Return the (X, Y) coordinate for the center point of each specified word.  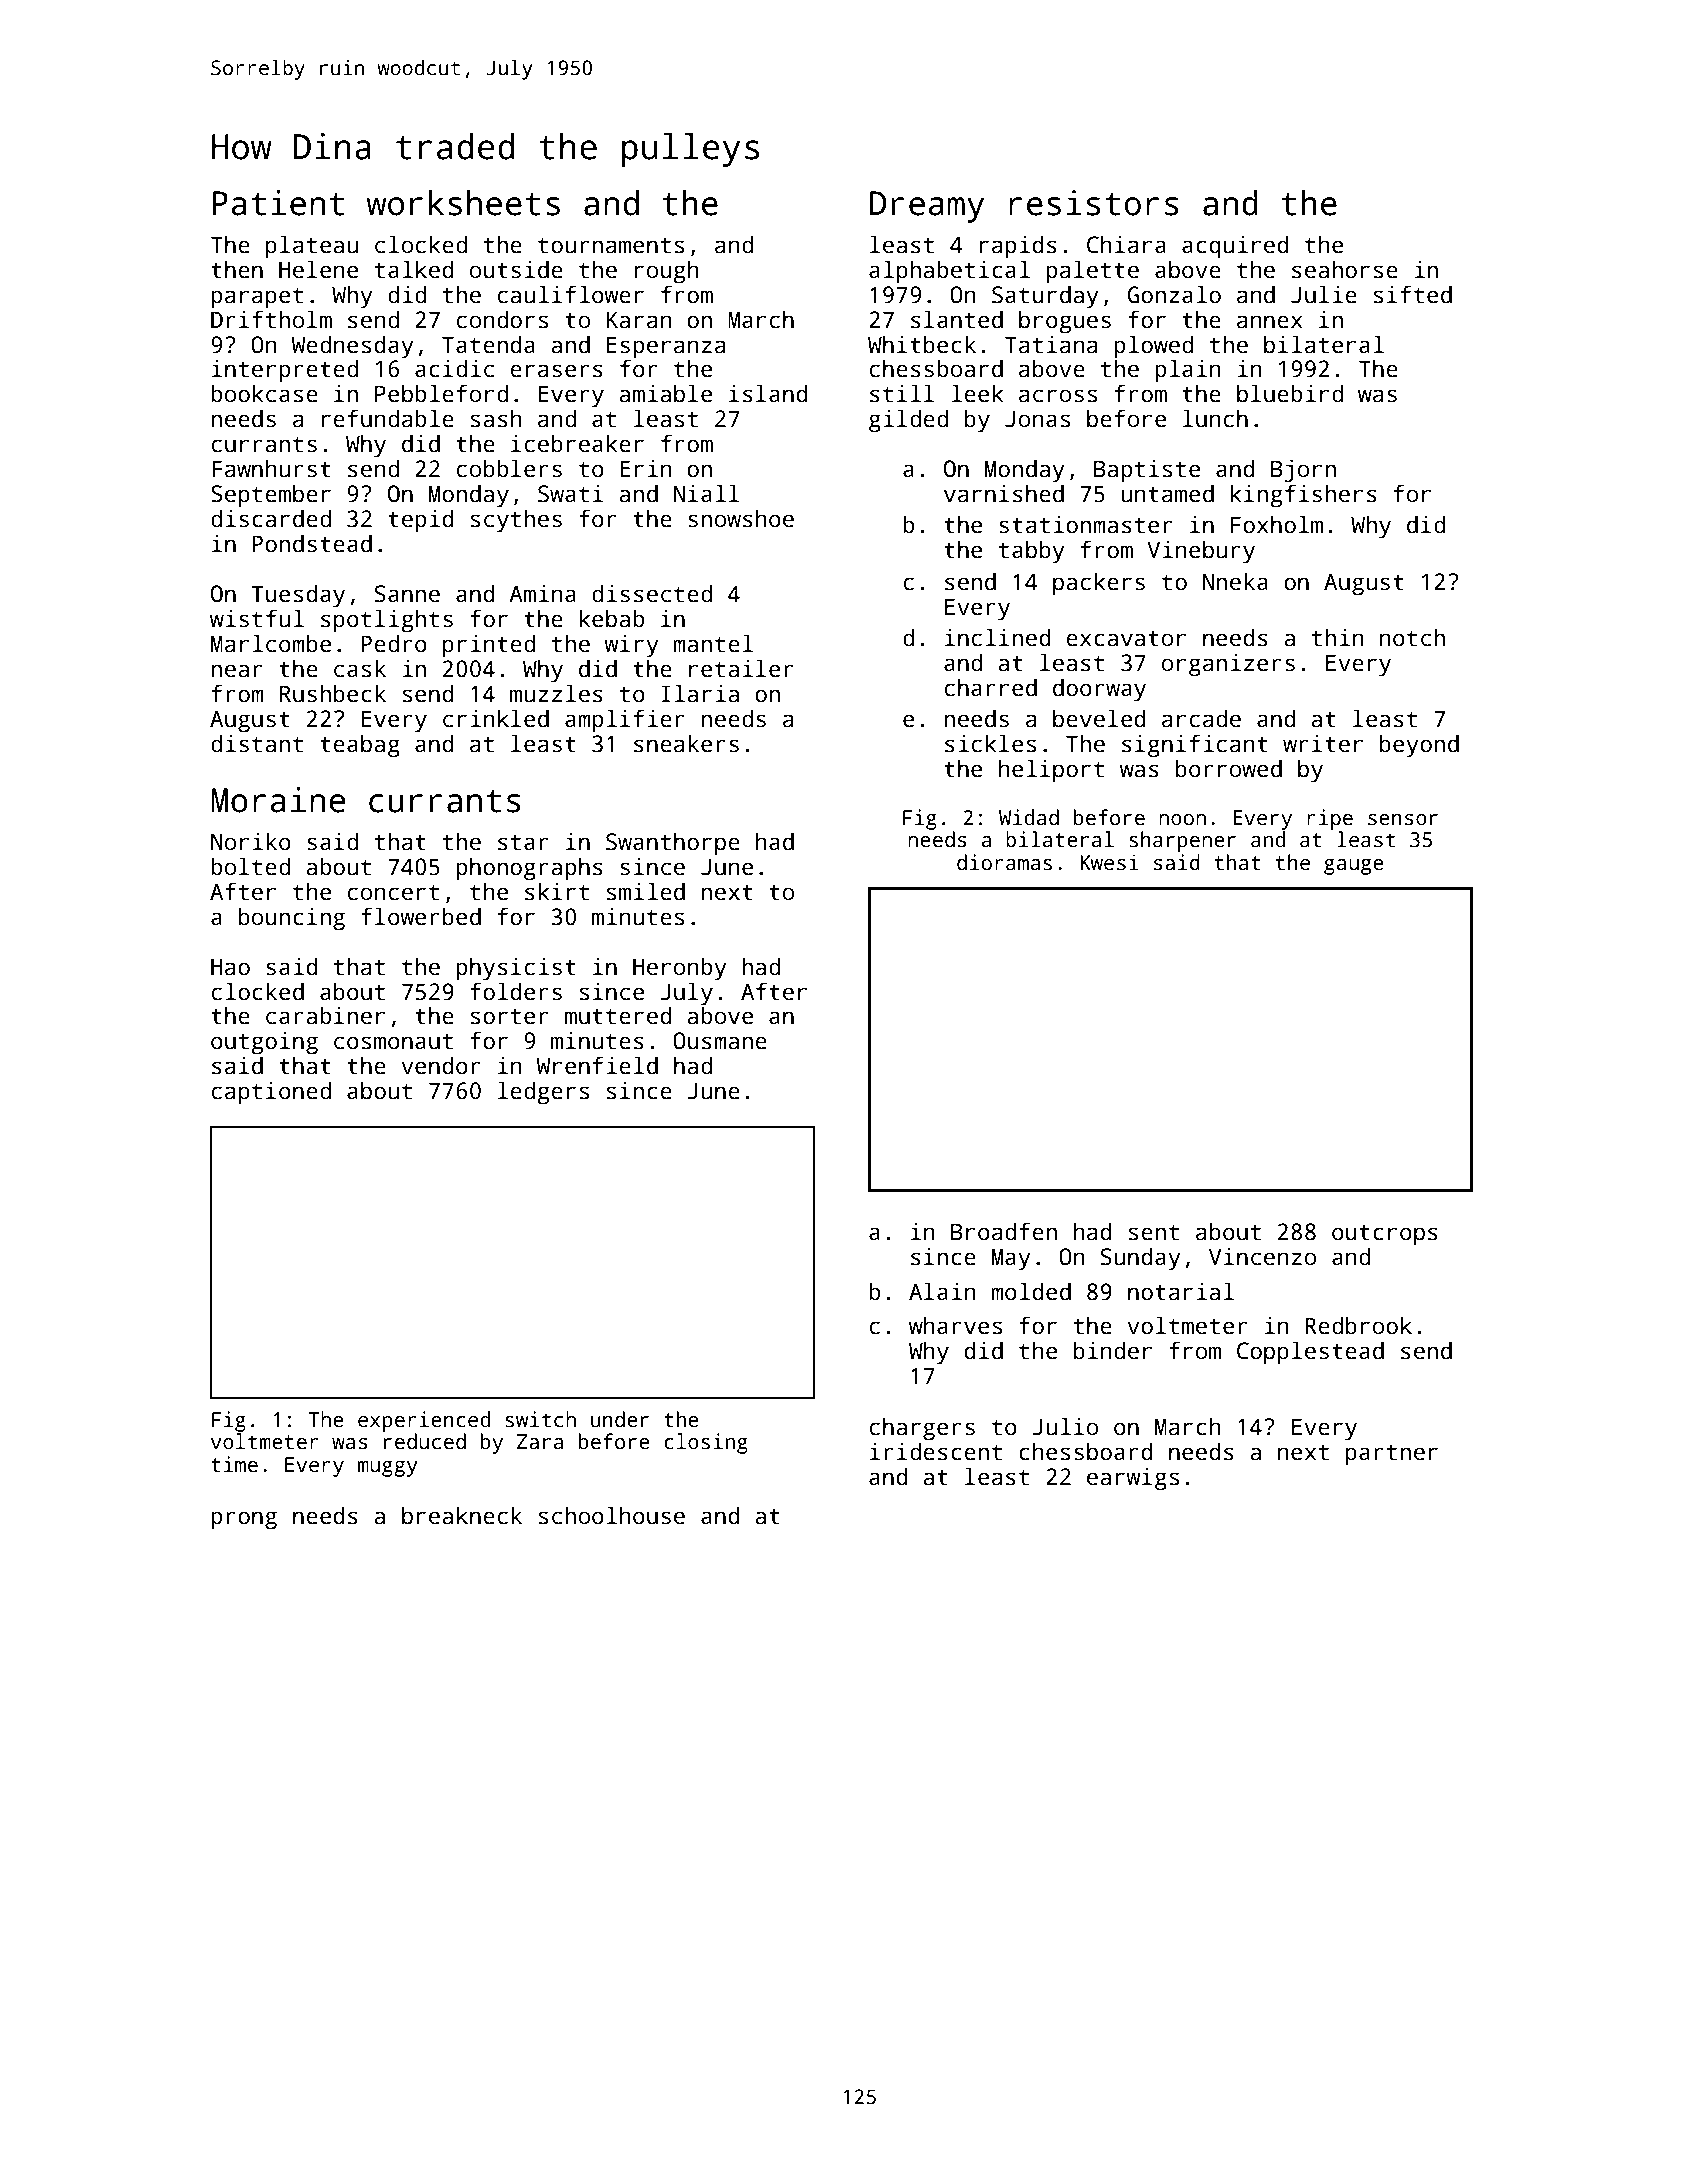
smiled (646, 891)
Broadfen (1004, 1231)
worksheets (463, 203)
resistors (1094, 203)
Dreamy (927, 207)
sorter (510, 1016)
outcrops (1385, 1235)
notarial (1181, 1291)
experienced (424, 1421)
